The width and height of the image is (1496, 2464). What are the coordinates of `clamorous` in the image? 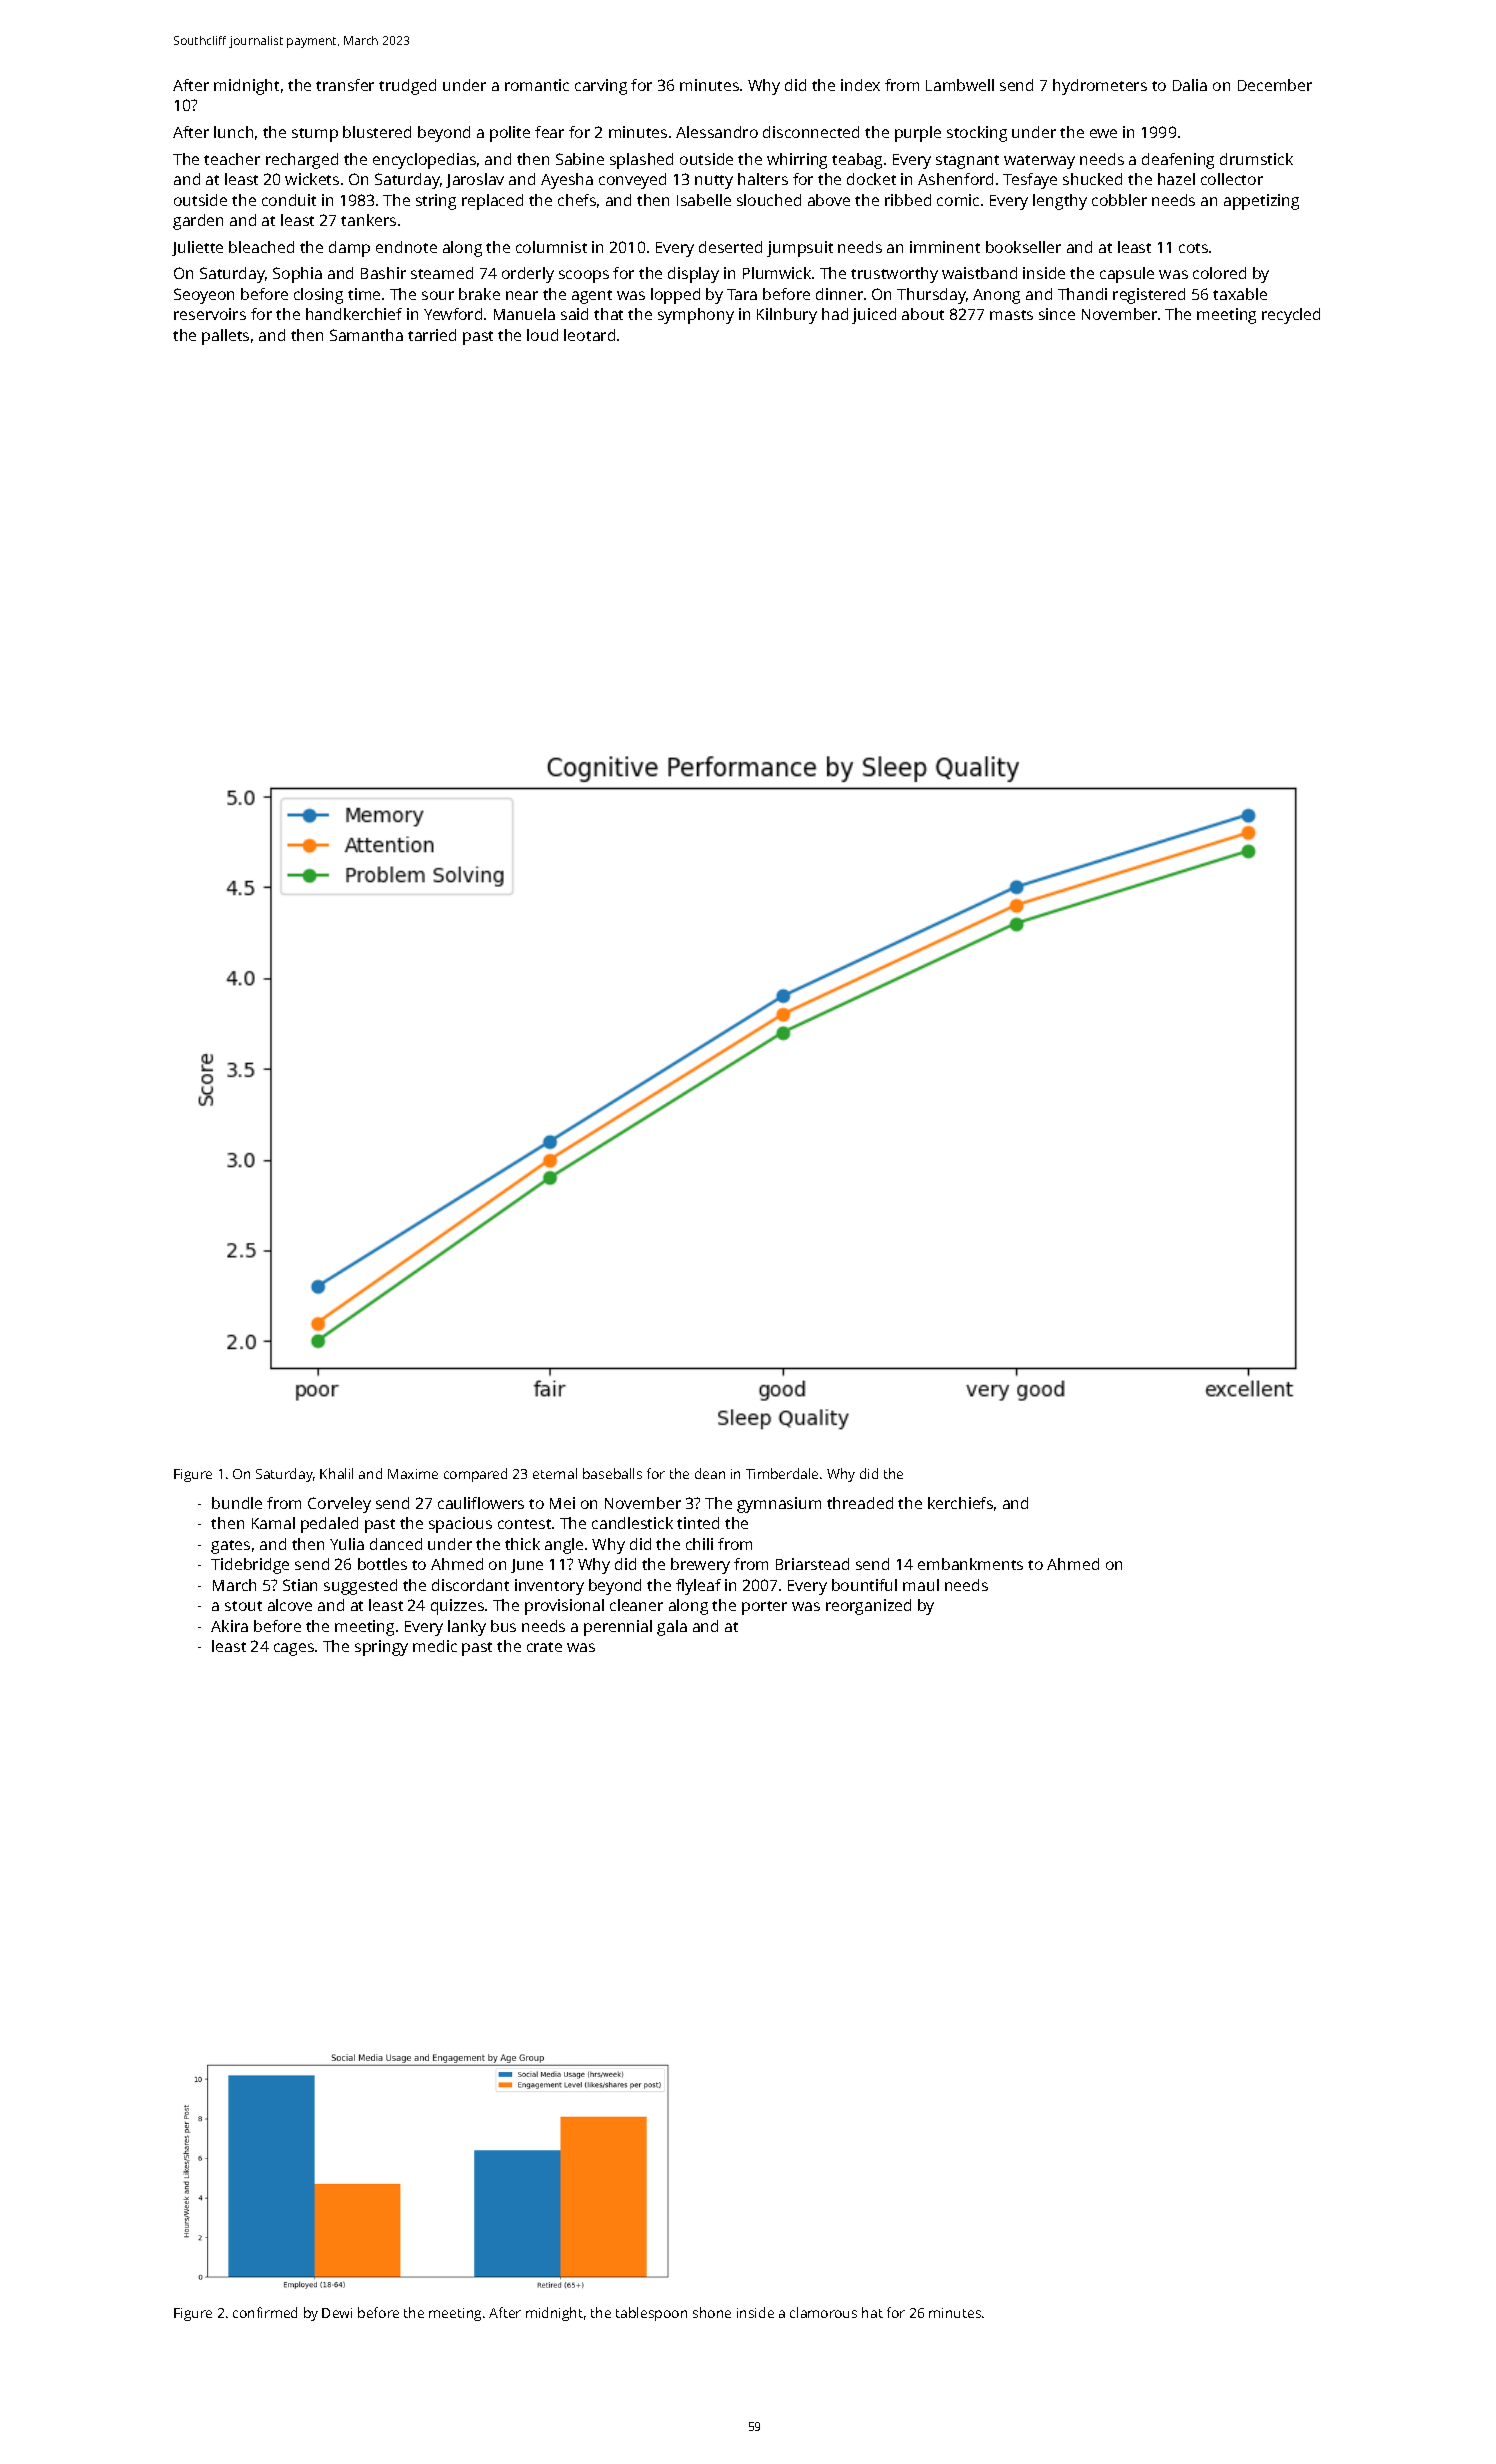 It's located at (823, 2312).
